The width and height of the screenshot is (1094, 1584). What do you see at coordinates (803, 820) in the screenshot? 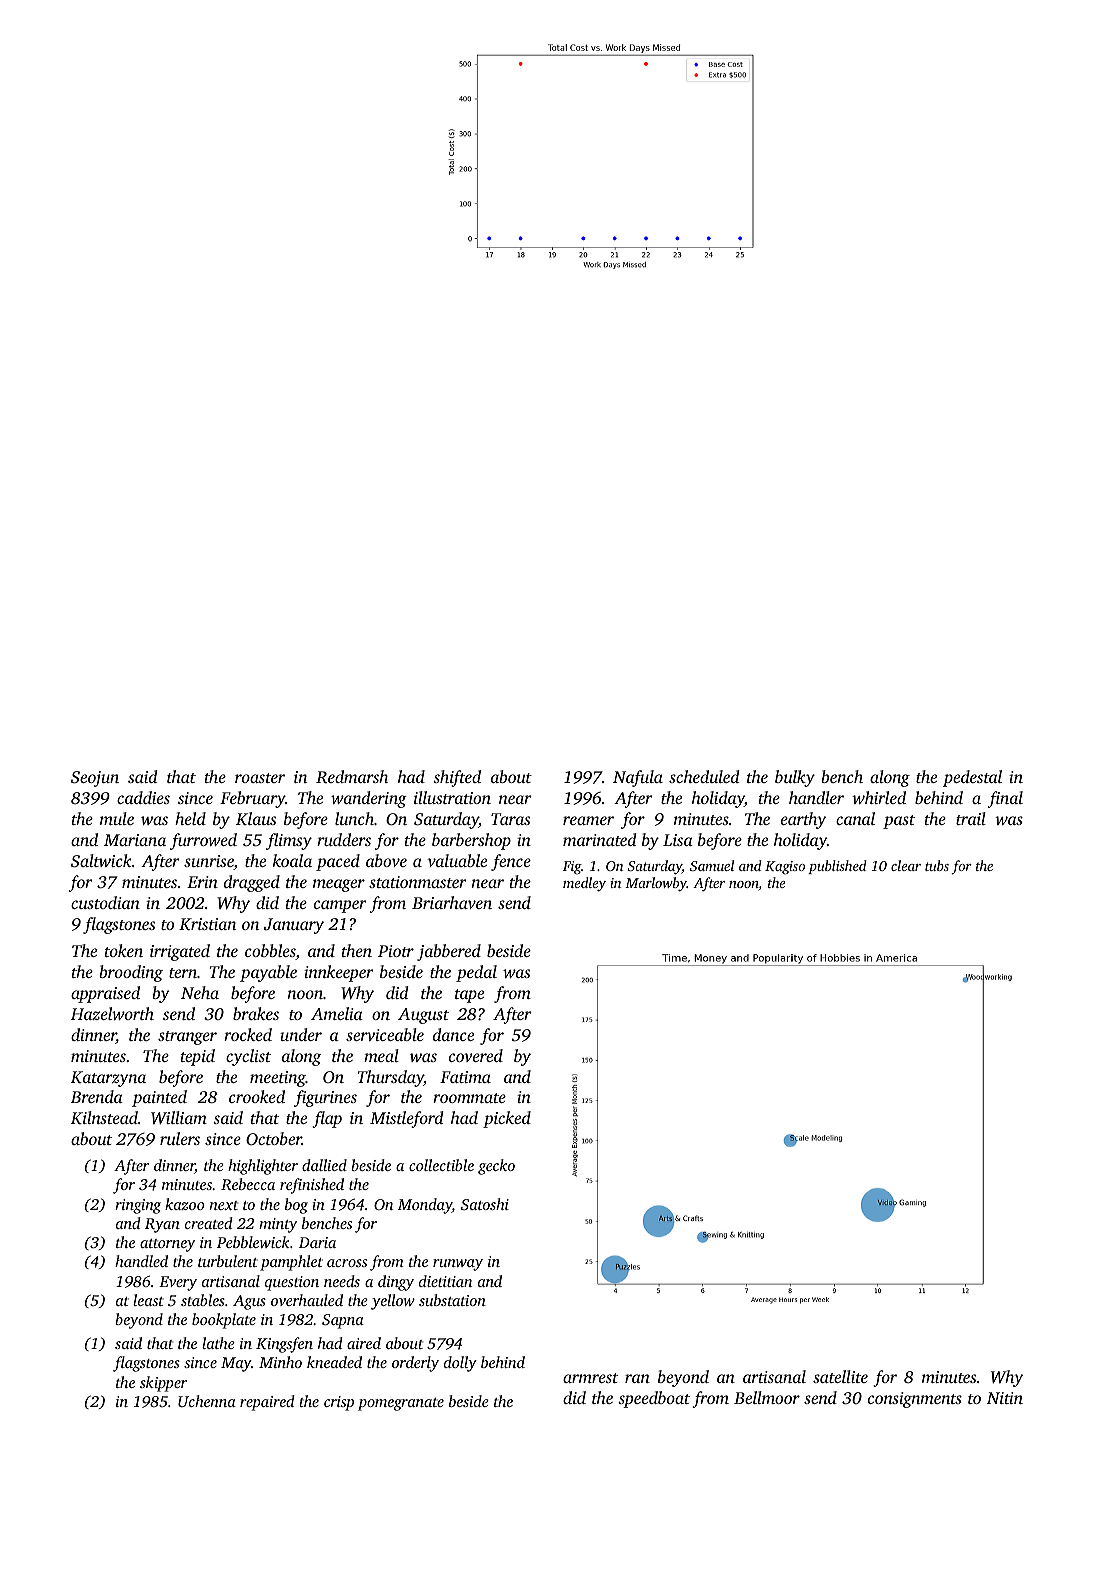
I see `earthy` at bounding box center [803, 820].
